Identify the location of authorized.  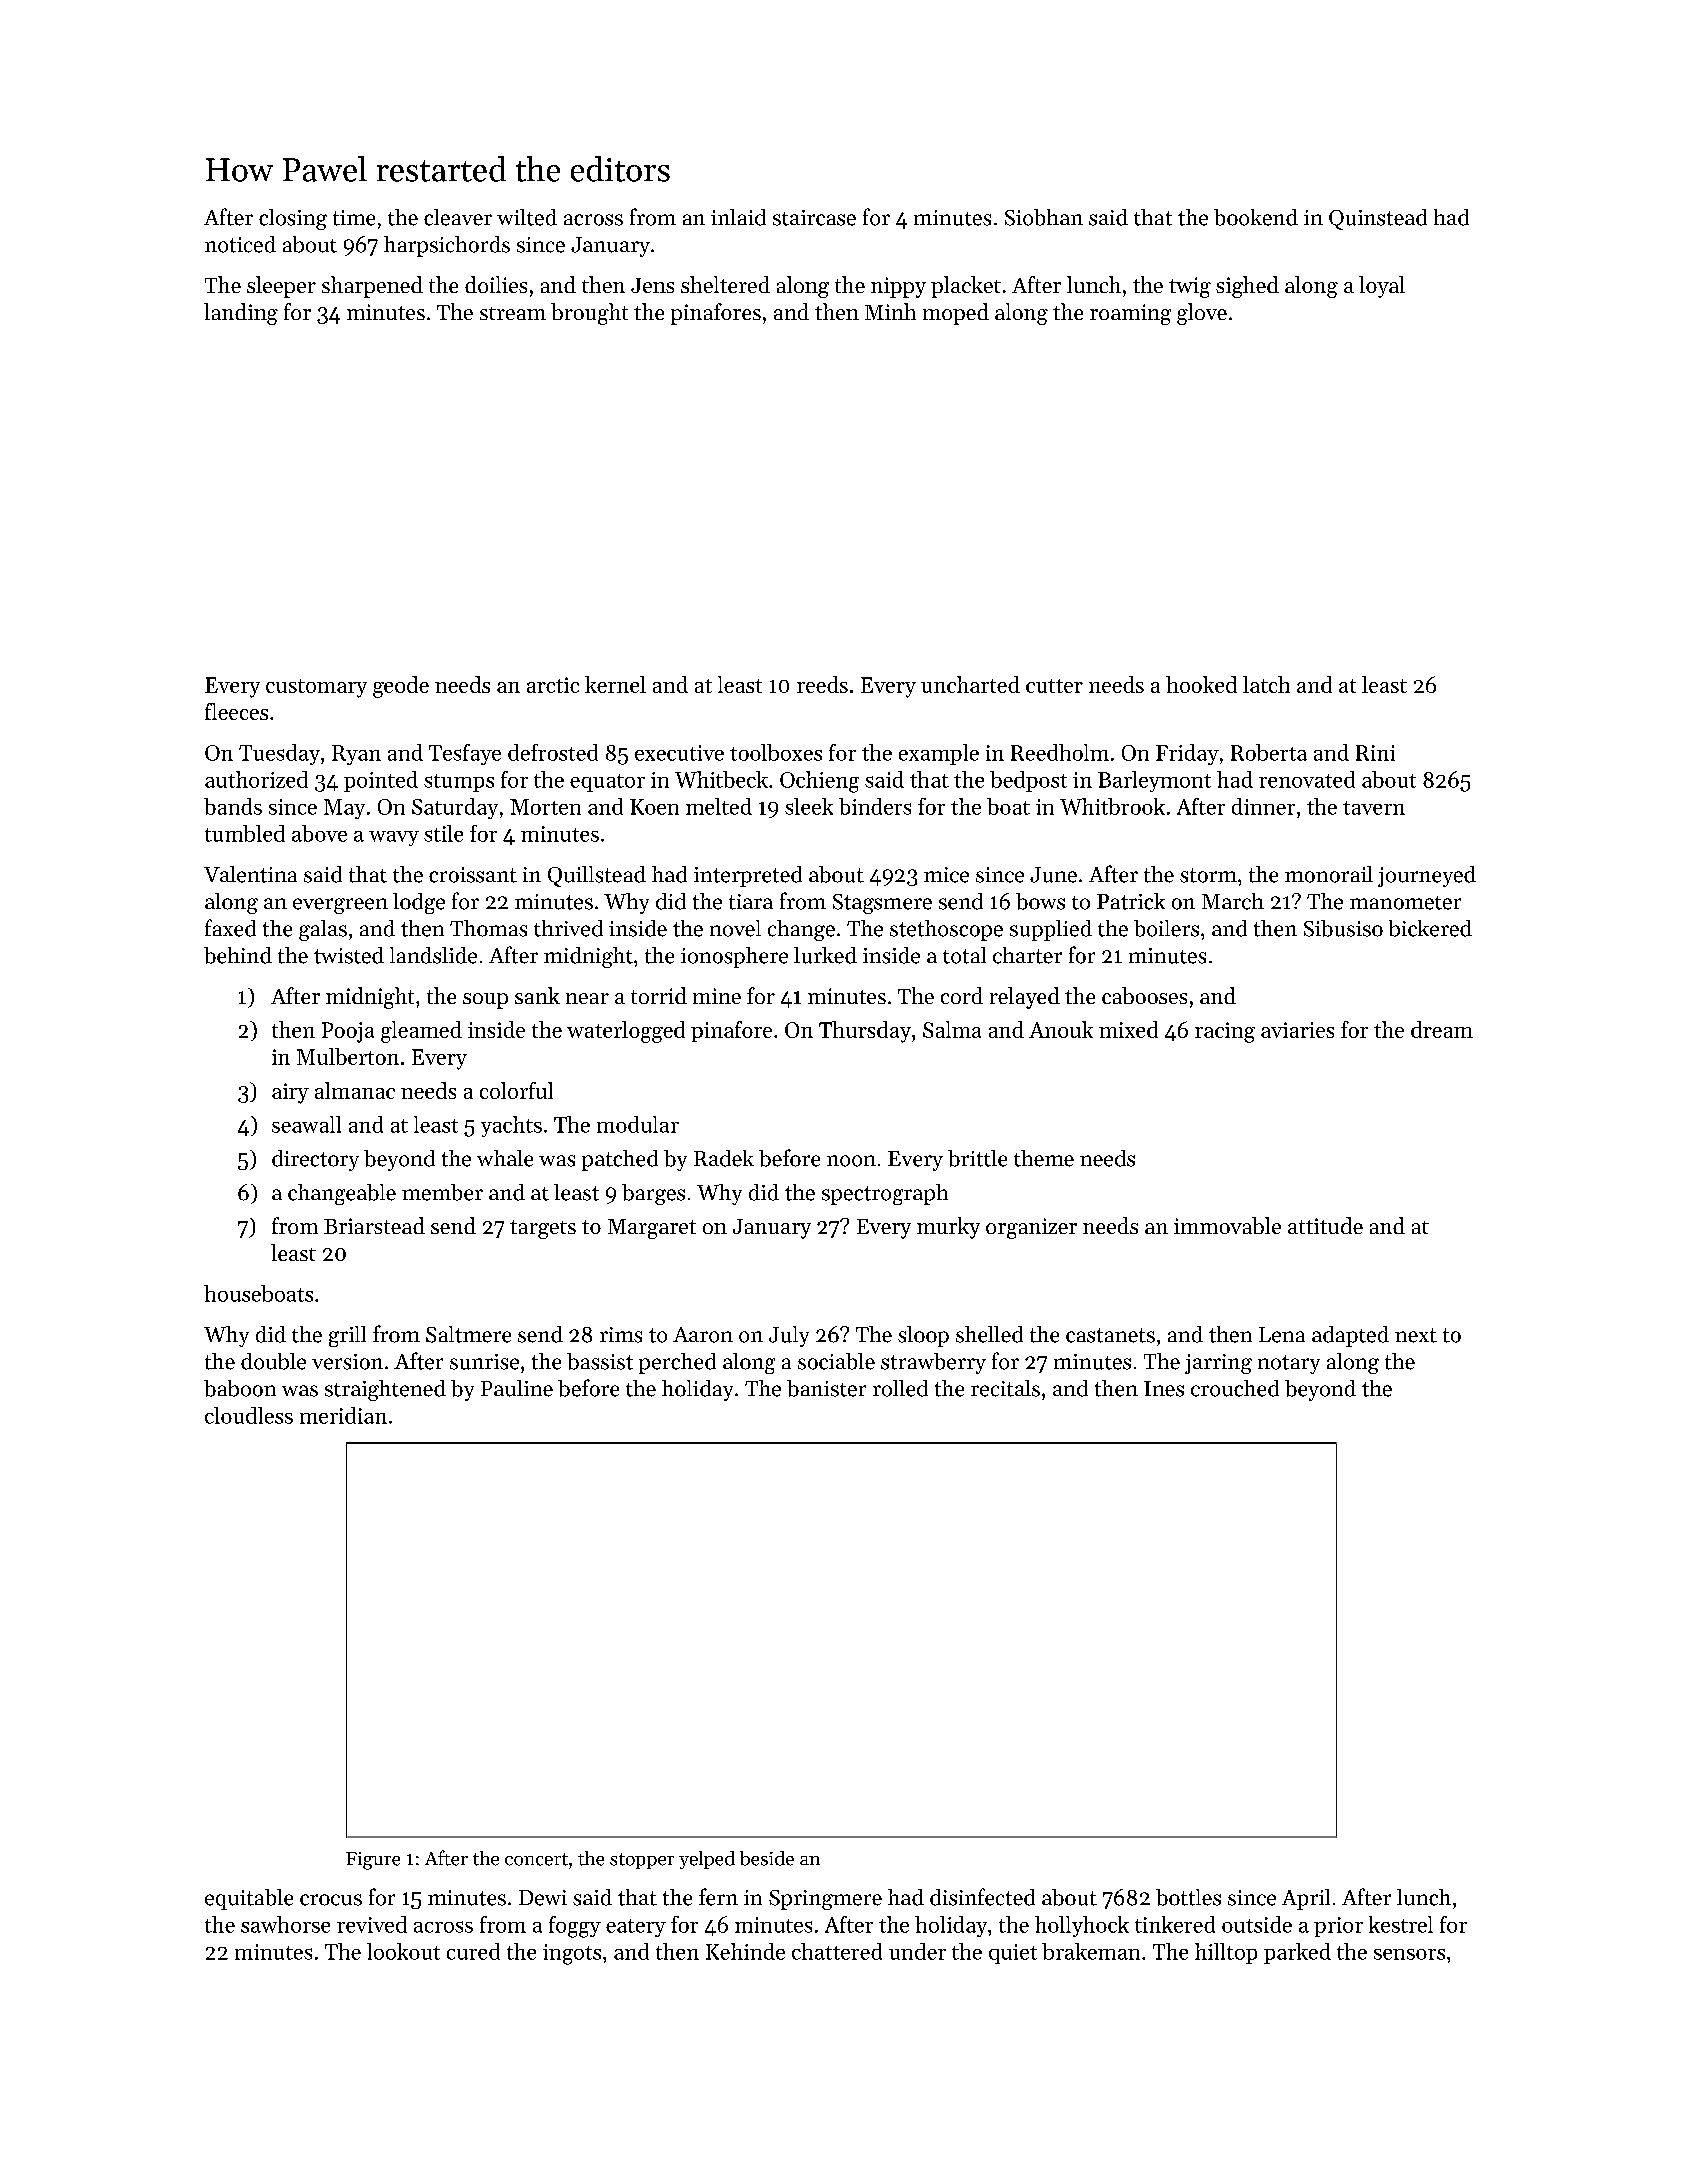
(256, 779).
